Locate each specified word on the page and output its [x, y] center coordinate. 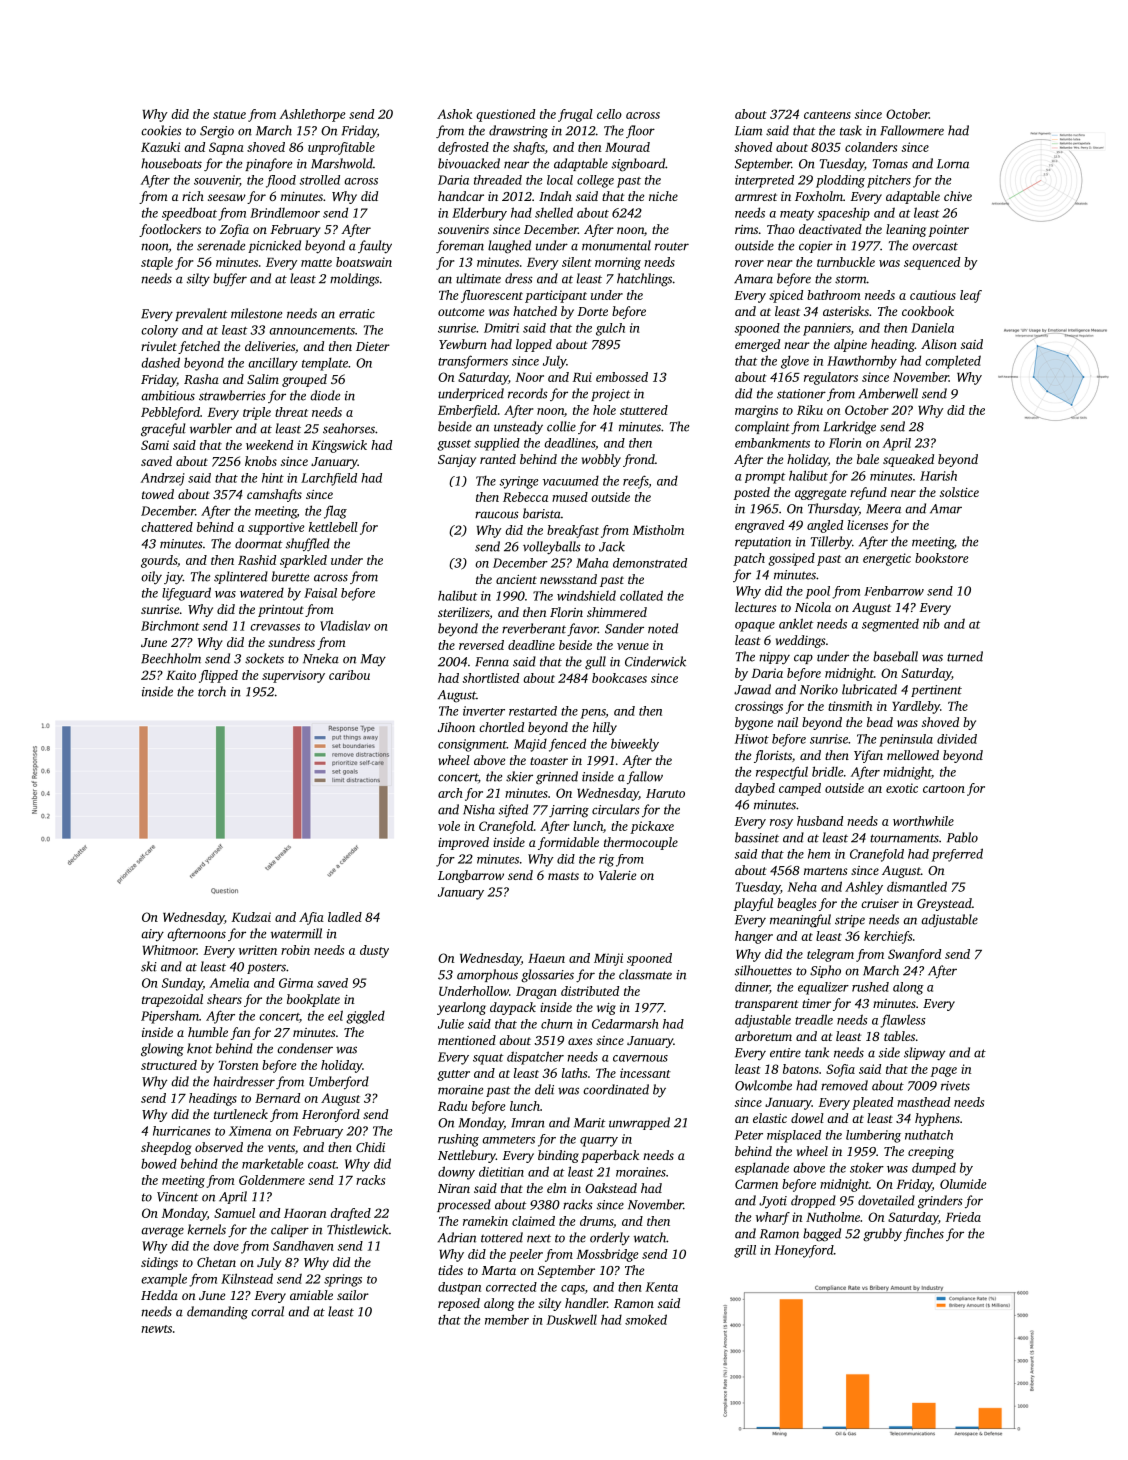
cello [609, 114]
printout [281, 611]
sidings [159, 1263]
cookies [161, 130]
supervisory [293, 676]
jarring [569, 811]
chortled [501, 727]
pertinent [936, 691]
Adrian [457, 1237]
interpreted [764, 181]
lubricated [869, 689]
